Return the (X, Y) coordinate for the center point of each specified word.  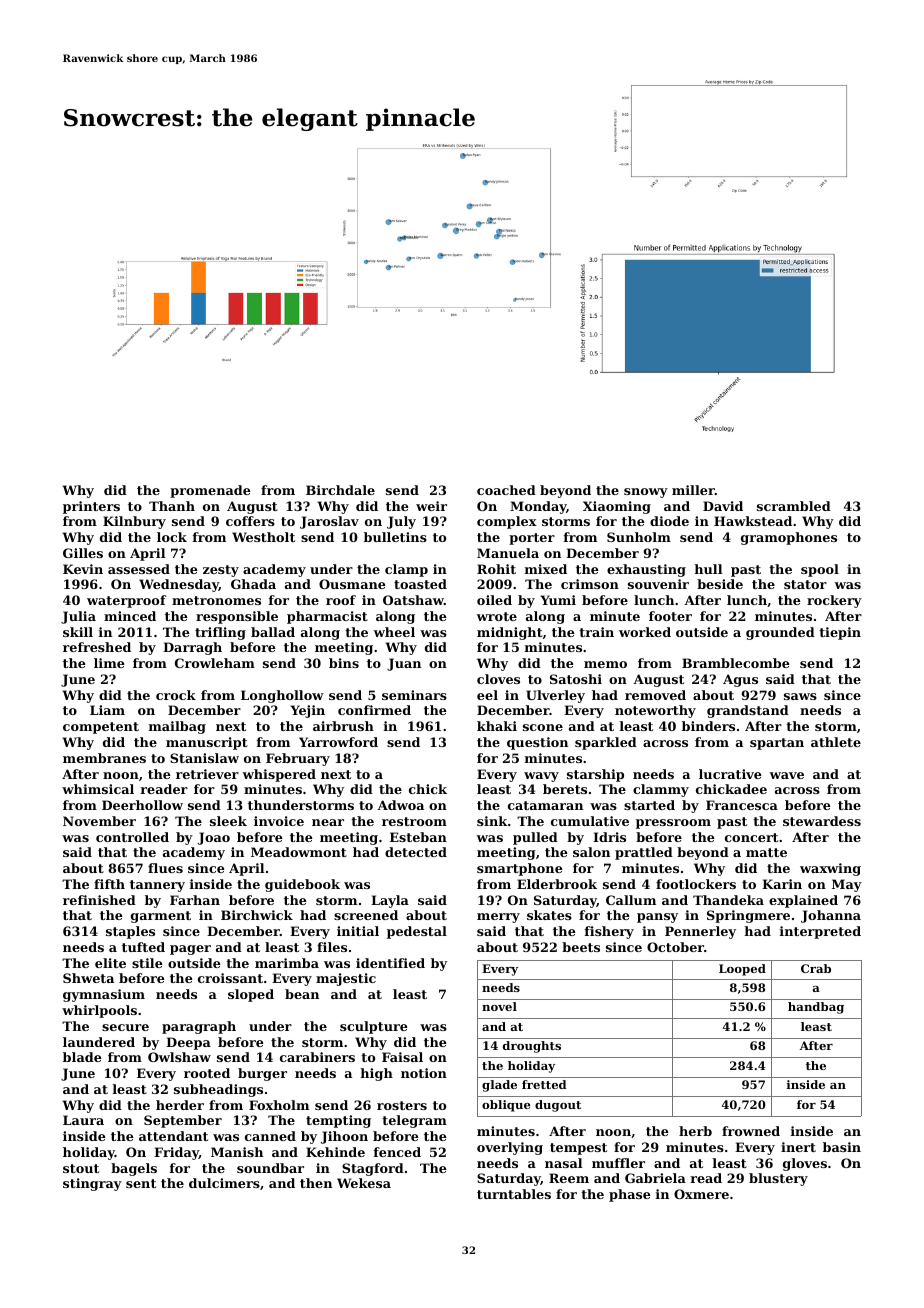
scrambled (794, 506)
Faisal (402, 1057)
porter (532, 539)
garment (161, 917)
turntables (514, 1194)
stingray (92, 1184)
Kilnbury (134, 522)
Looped (742, 970)
